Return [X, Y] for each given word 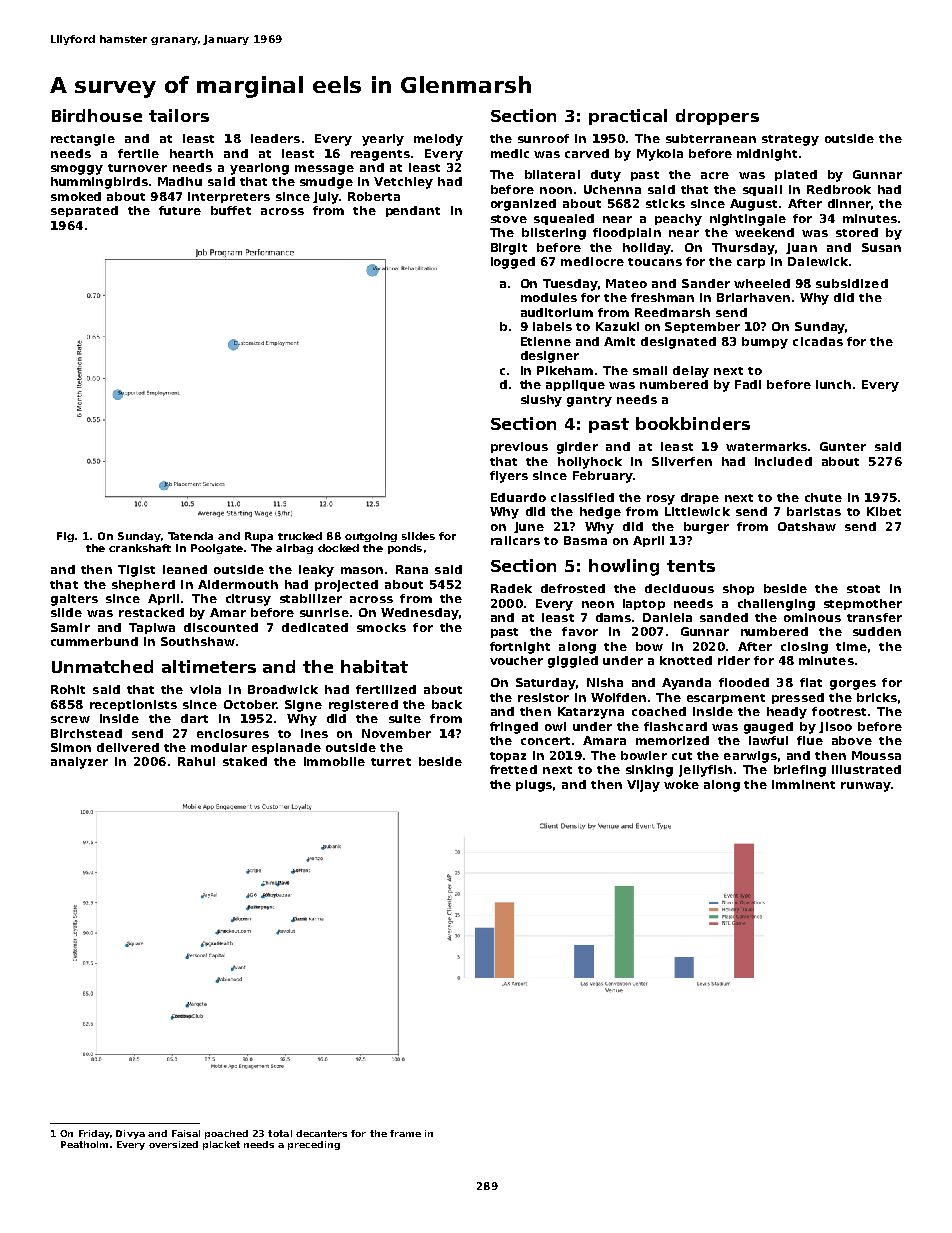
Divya [130, 1134]
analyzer [79, 763]
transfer [874, 617]
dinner [849, 203]
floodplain [627, 233]
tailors [179, 115]
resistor [543, 697]
